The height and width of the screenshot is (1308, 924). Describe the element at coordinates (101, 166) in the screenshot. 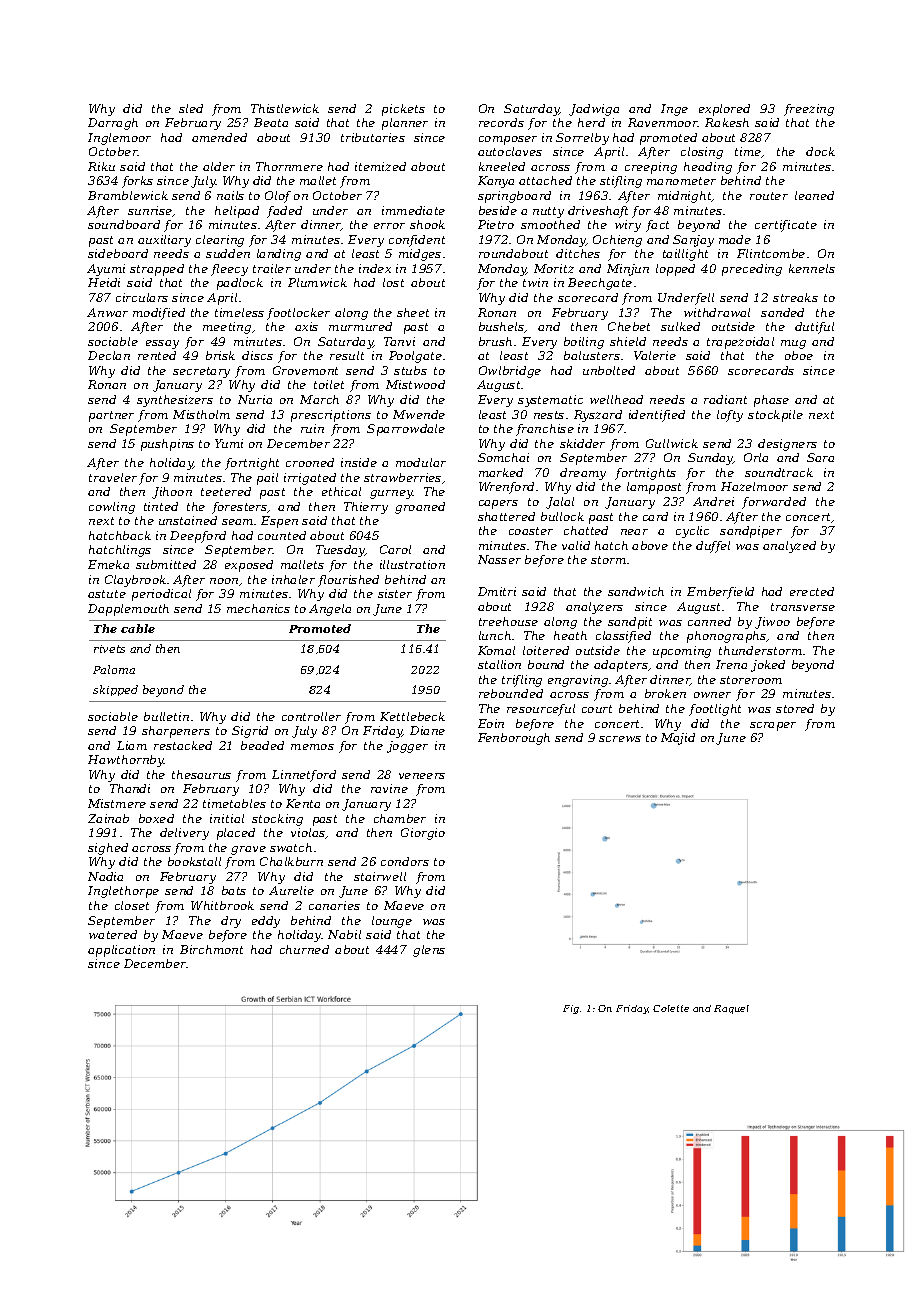

I see `Riku` at that location.
